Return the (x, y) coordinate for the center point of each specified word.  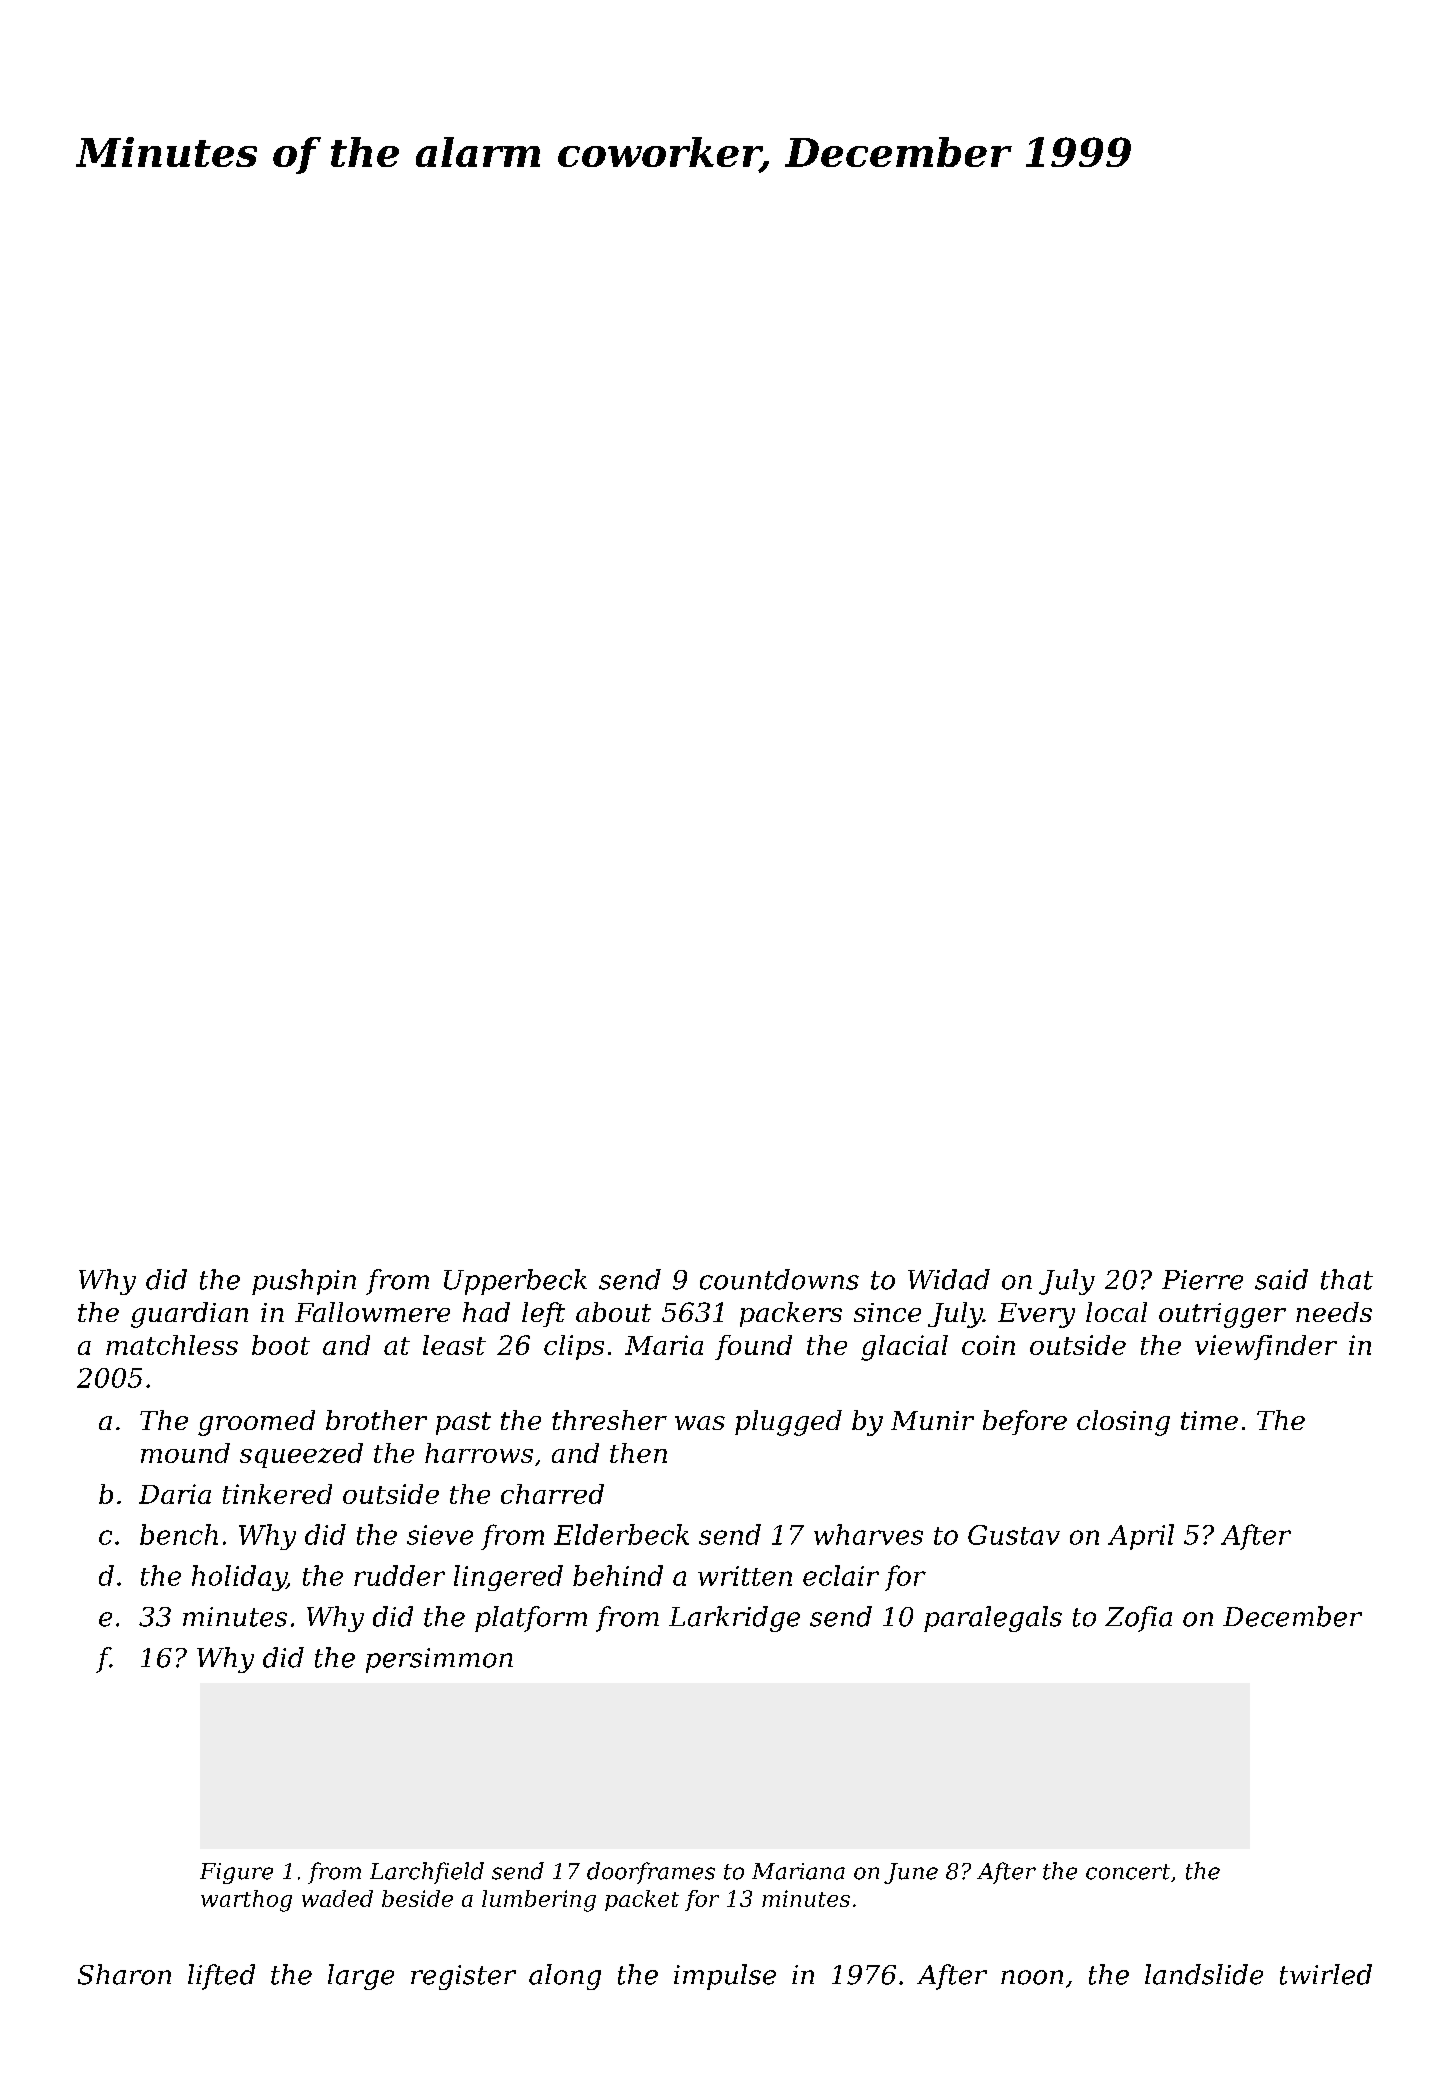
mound (185, 1453)
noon (1032, 1977)
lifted (221, 1977)
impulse (725, 1977)
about (613, 1312)
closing (1123, 1423)
